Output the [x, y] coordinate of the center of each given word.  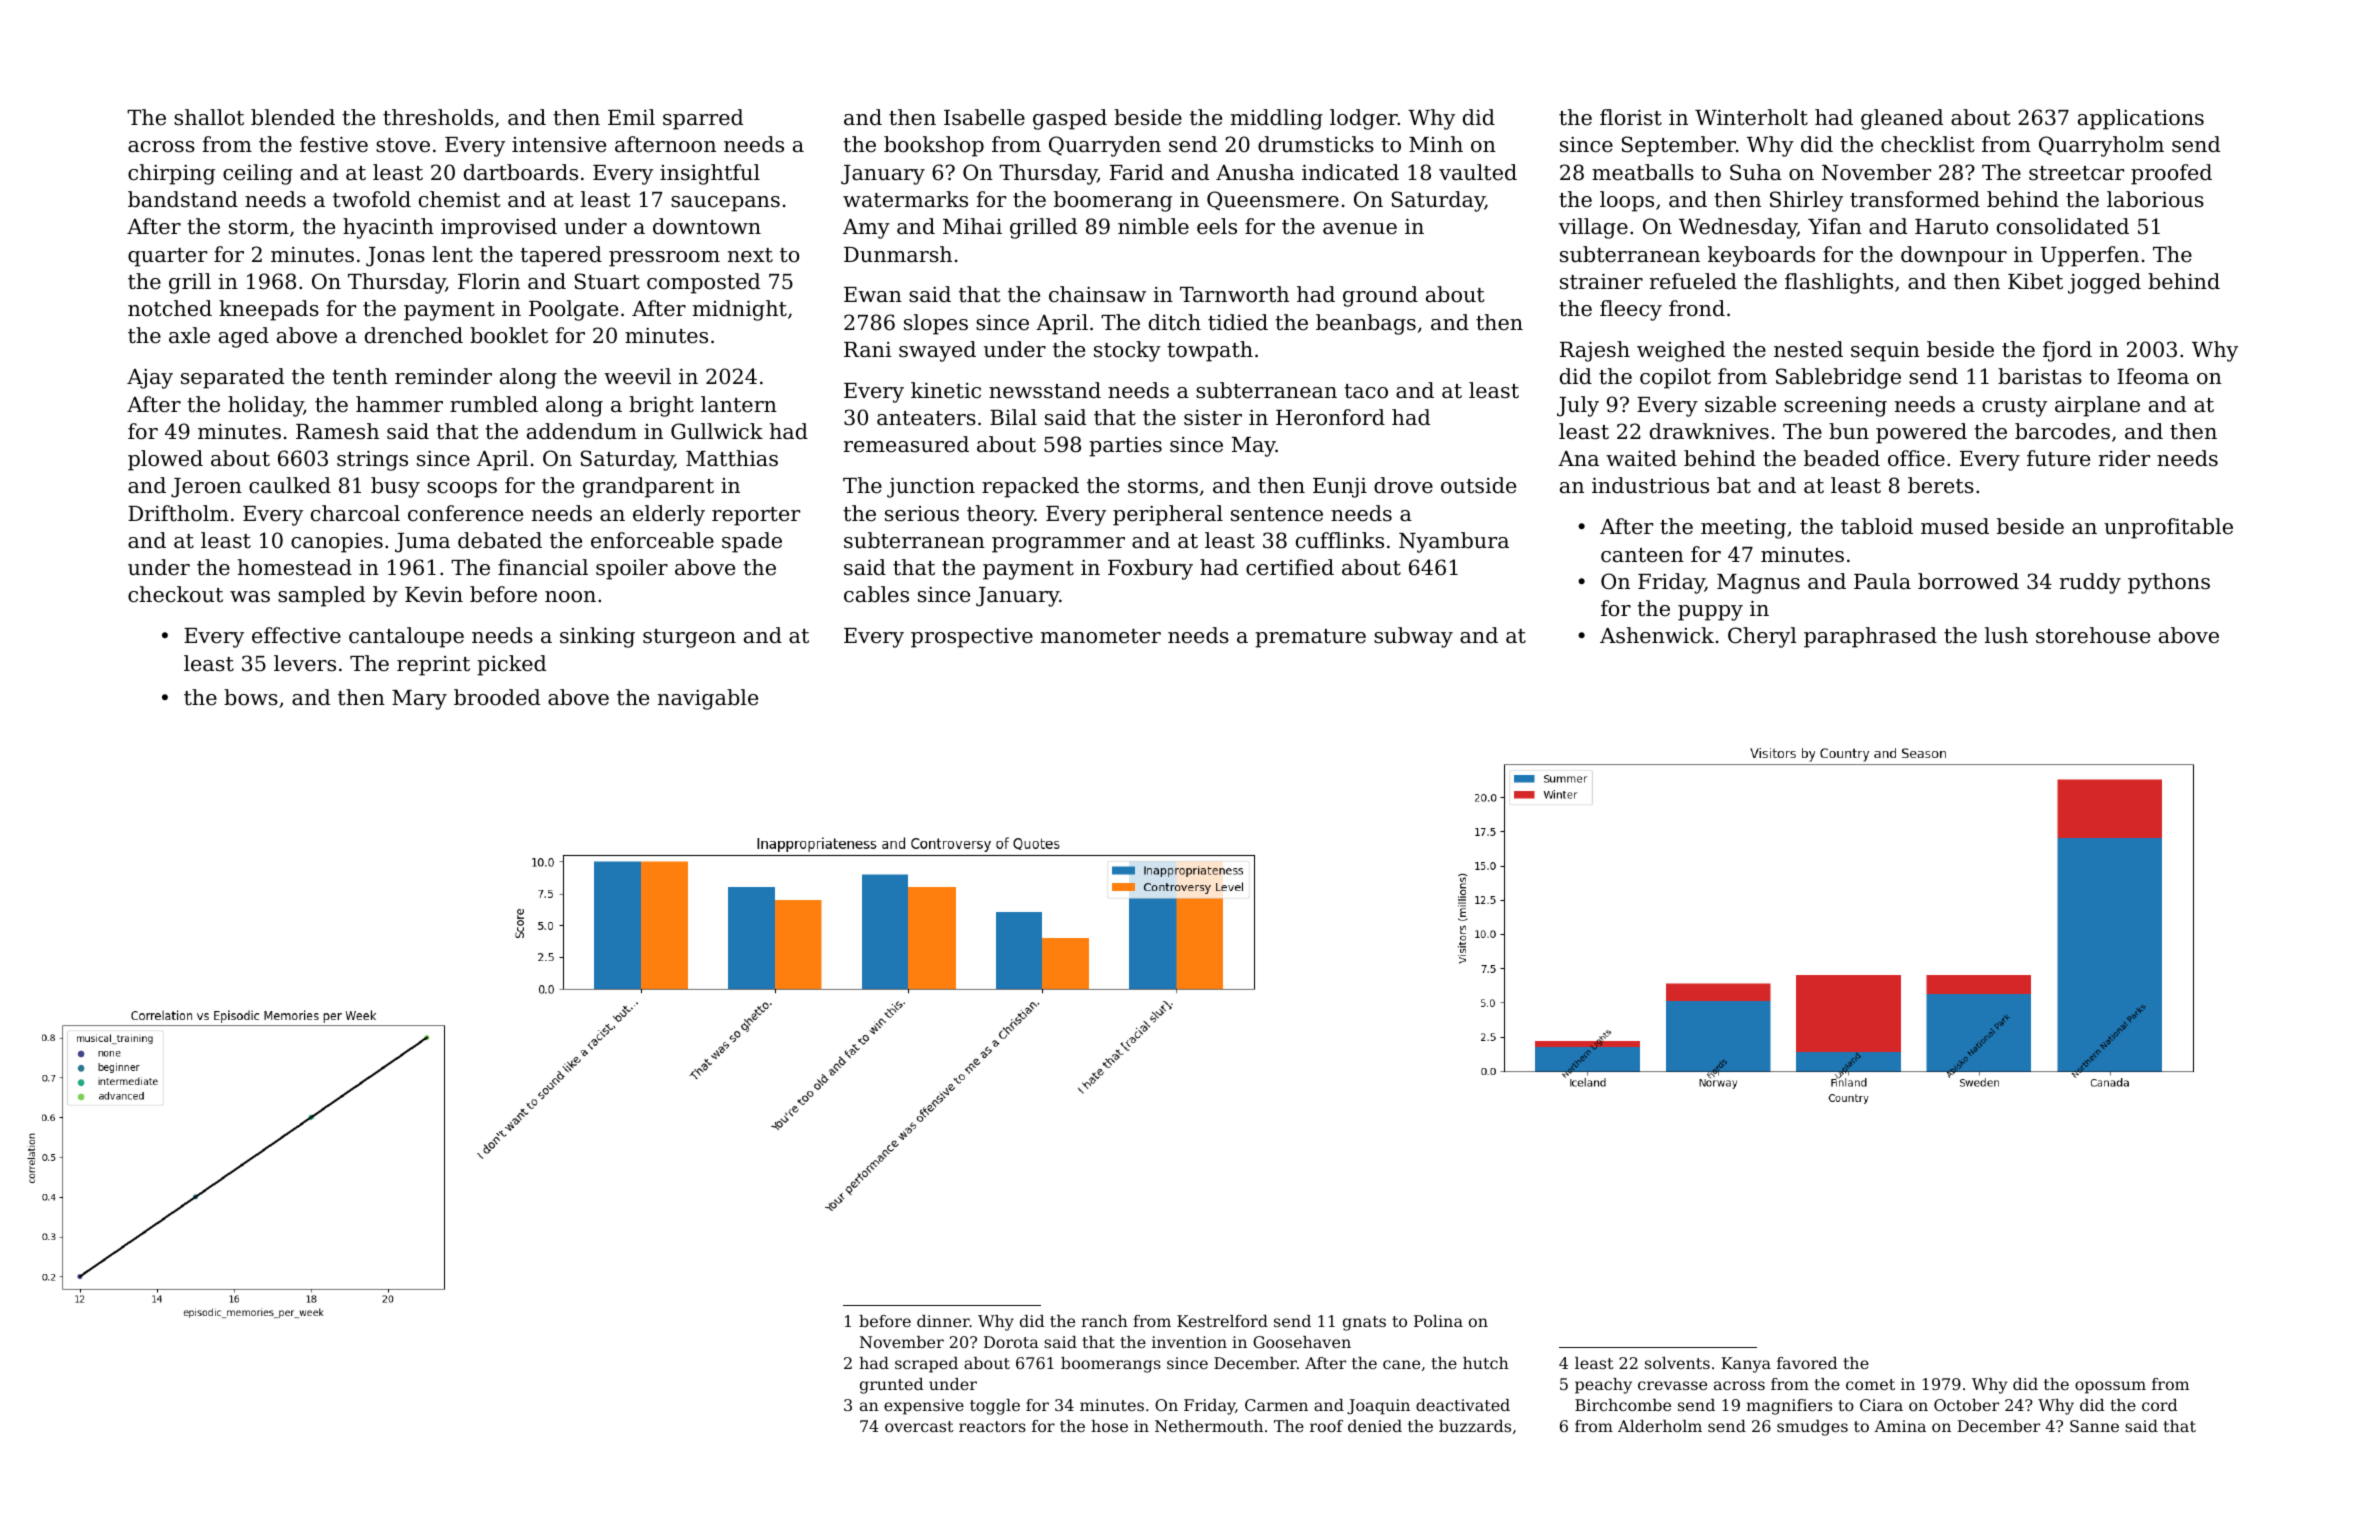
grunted [892, 1386]
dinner [943, 1321]
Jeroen [206, 488]
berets [1941, 485]
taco [1366, 391]
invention [1189, 1342]
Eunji [1340, 487]
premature [1310, 638]
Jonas [395, 257]
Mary [419, 700]
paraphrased [1870, 637]
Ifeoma [2153, 376]
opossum [2110, 1387]
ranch [1104, 1321]
